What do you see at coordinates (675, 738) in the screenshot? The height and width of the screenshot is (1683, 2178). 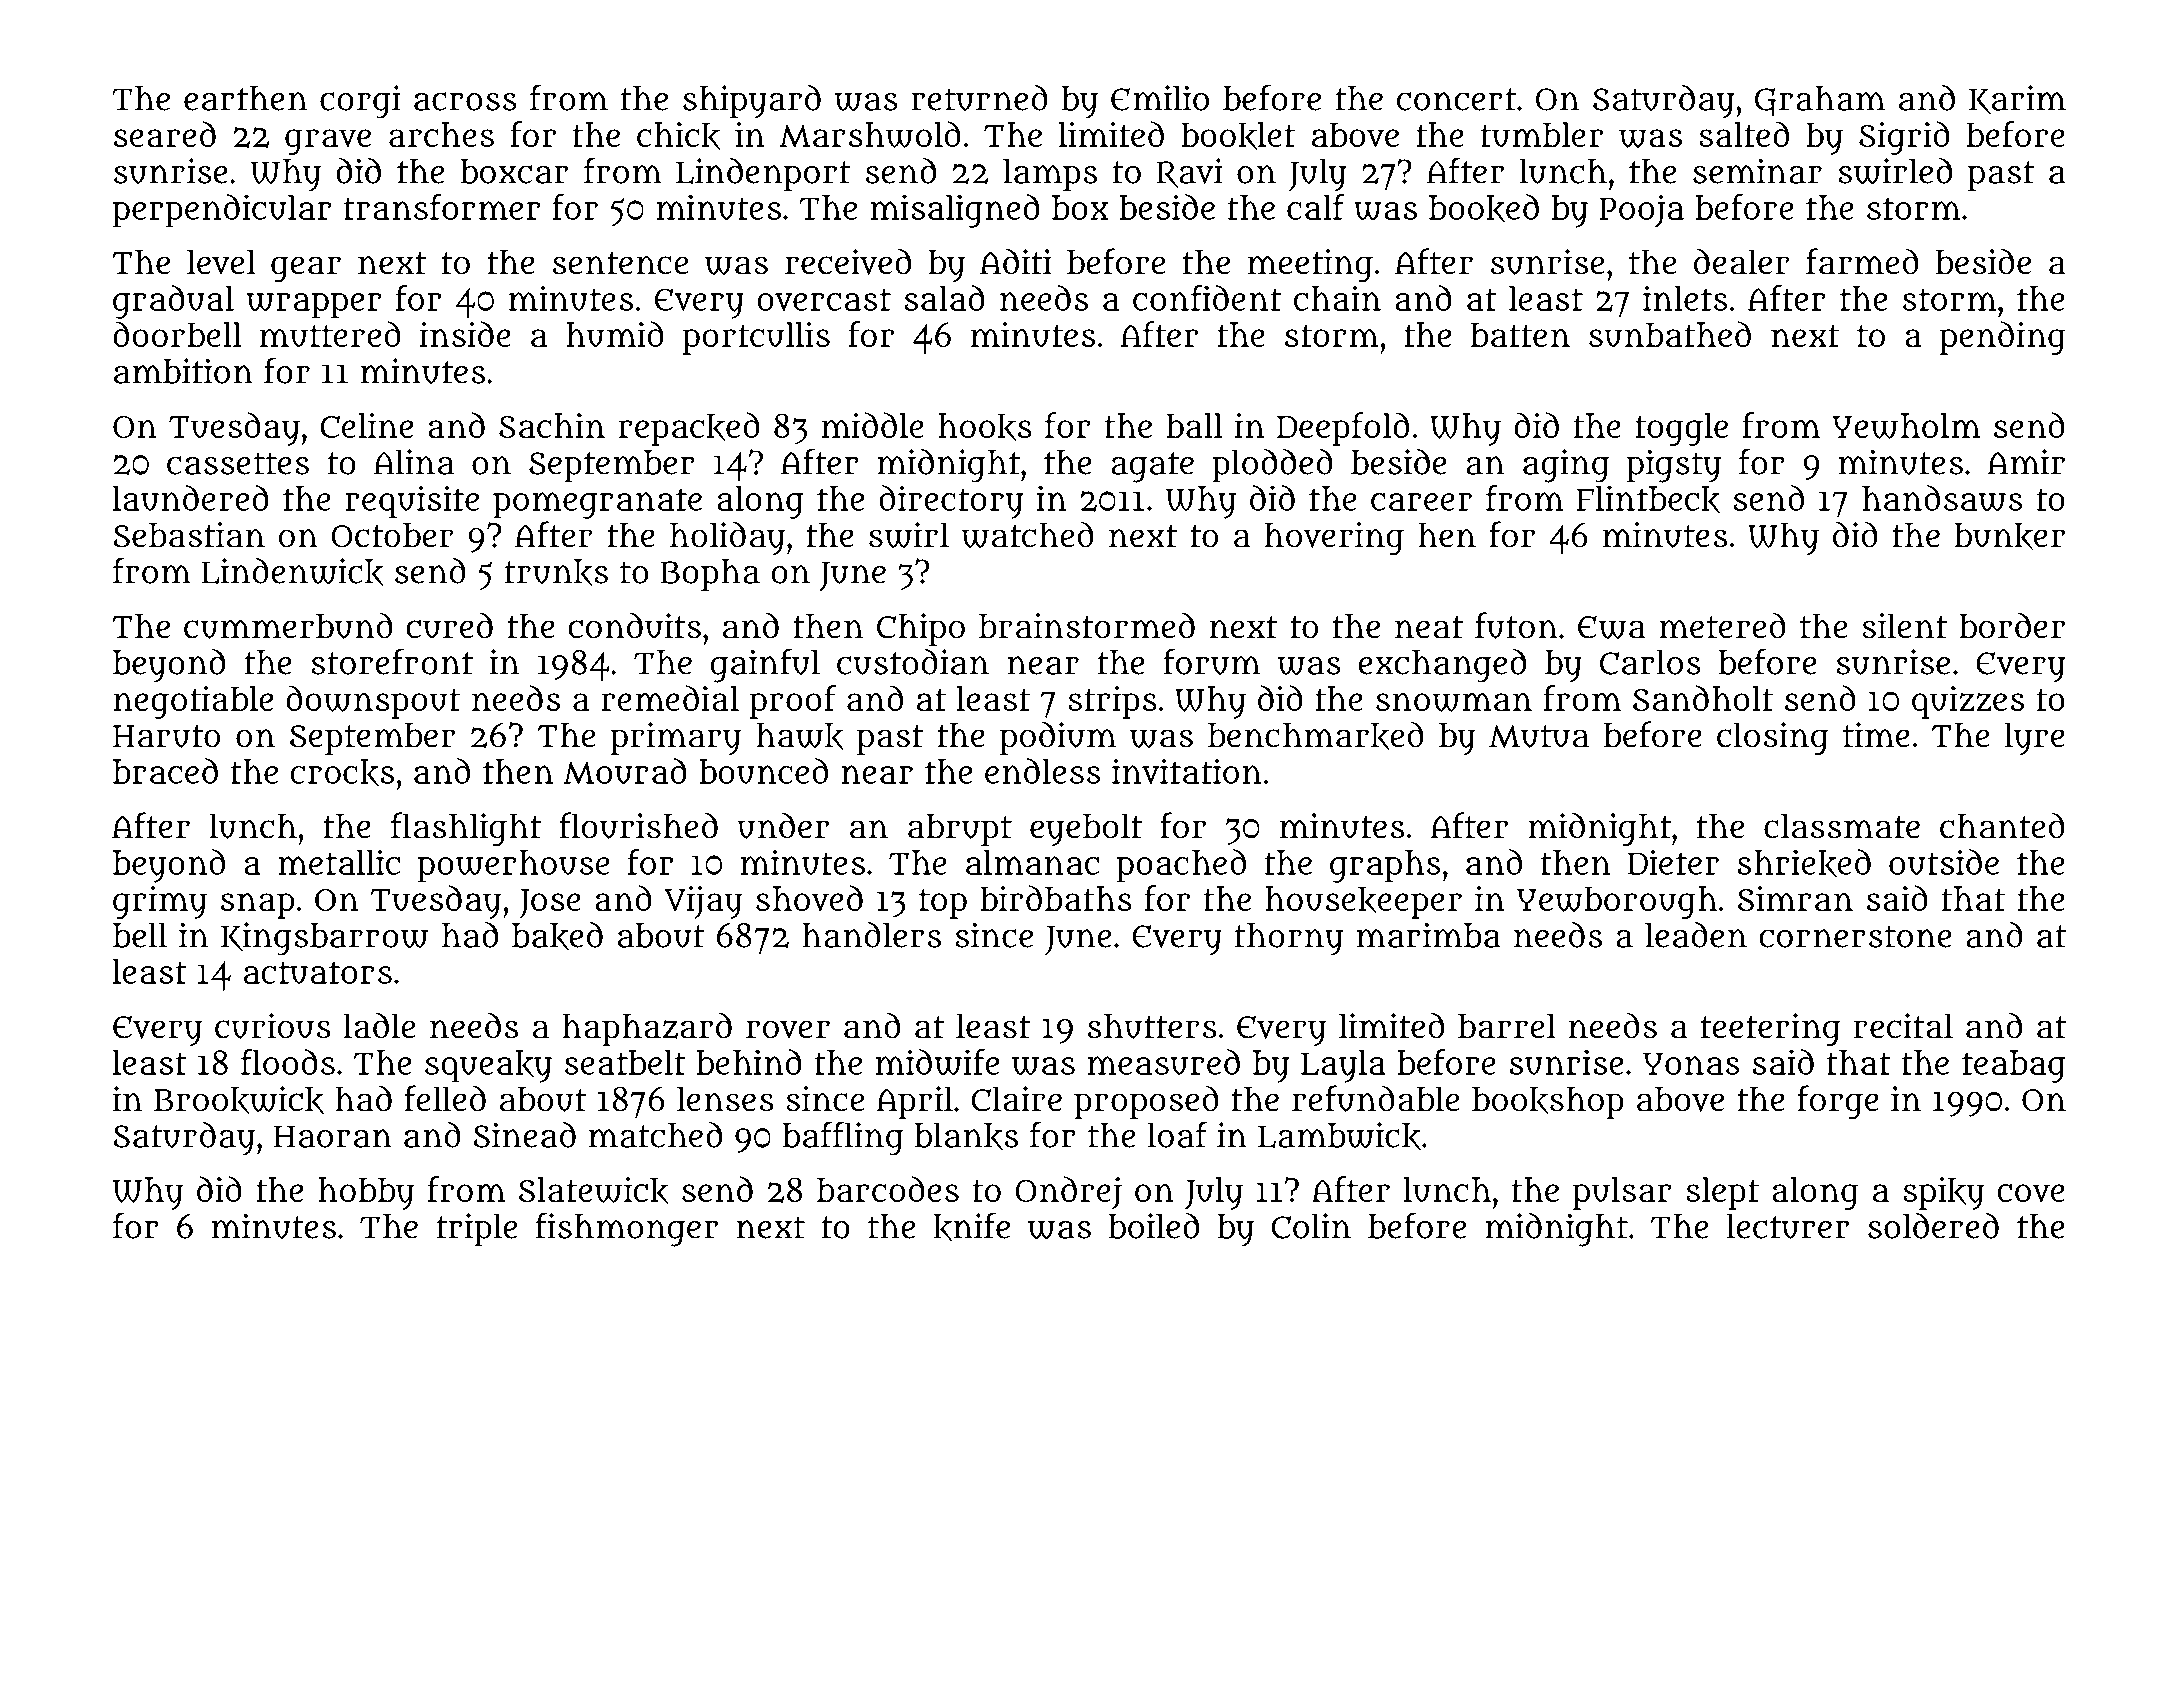 I see `primary` at bounding box center [675, 738].
